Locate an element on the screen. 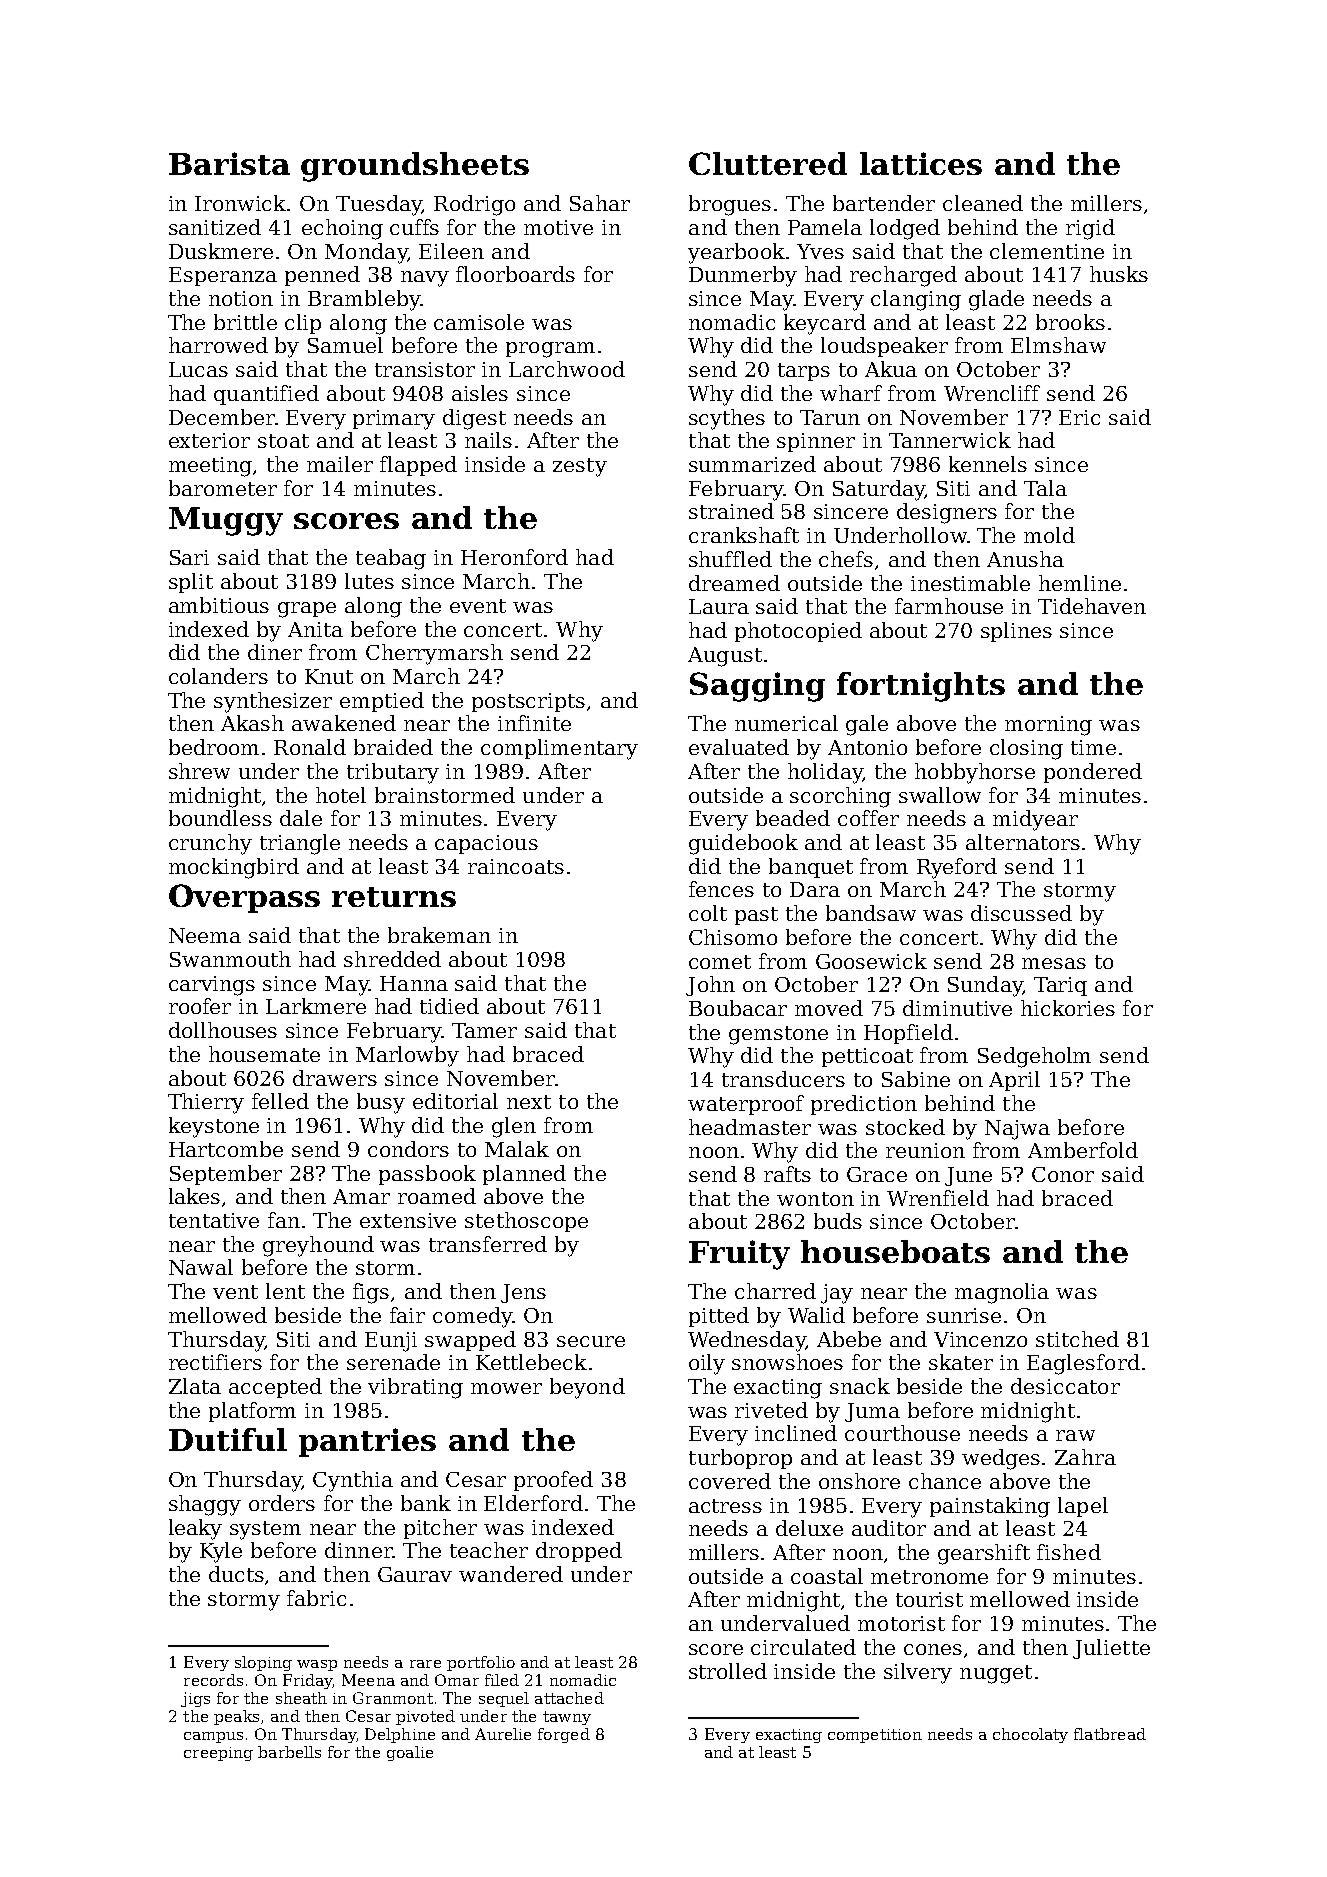 This screenshot has height=1877, width=1327. photocopied is located at coordinates (798, 632).
